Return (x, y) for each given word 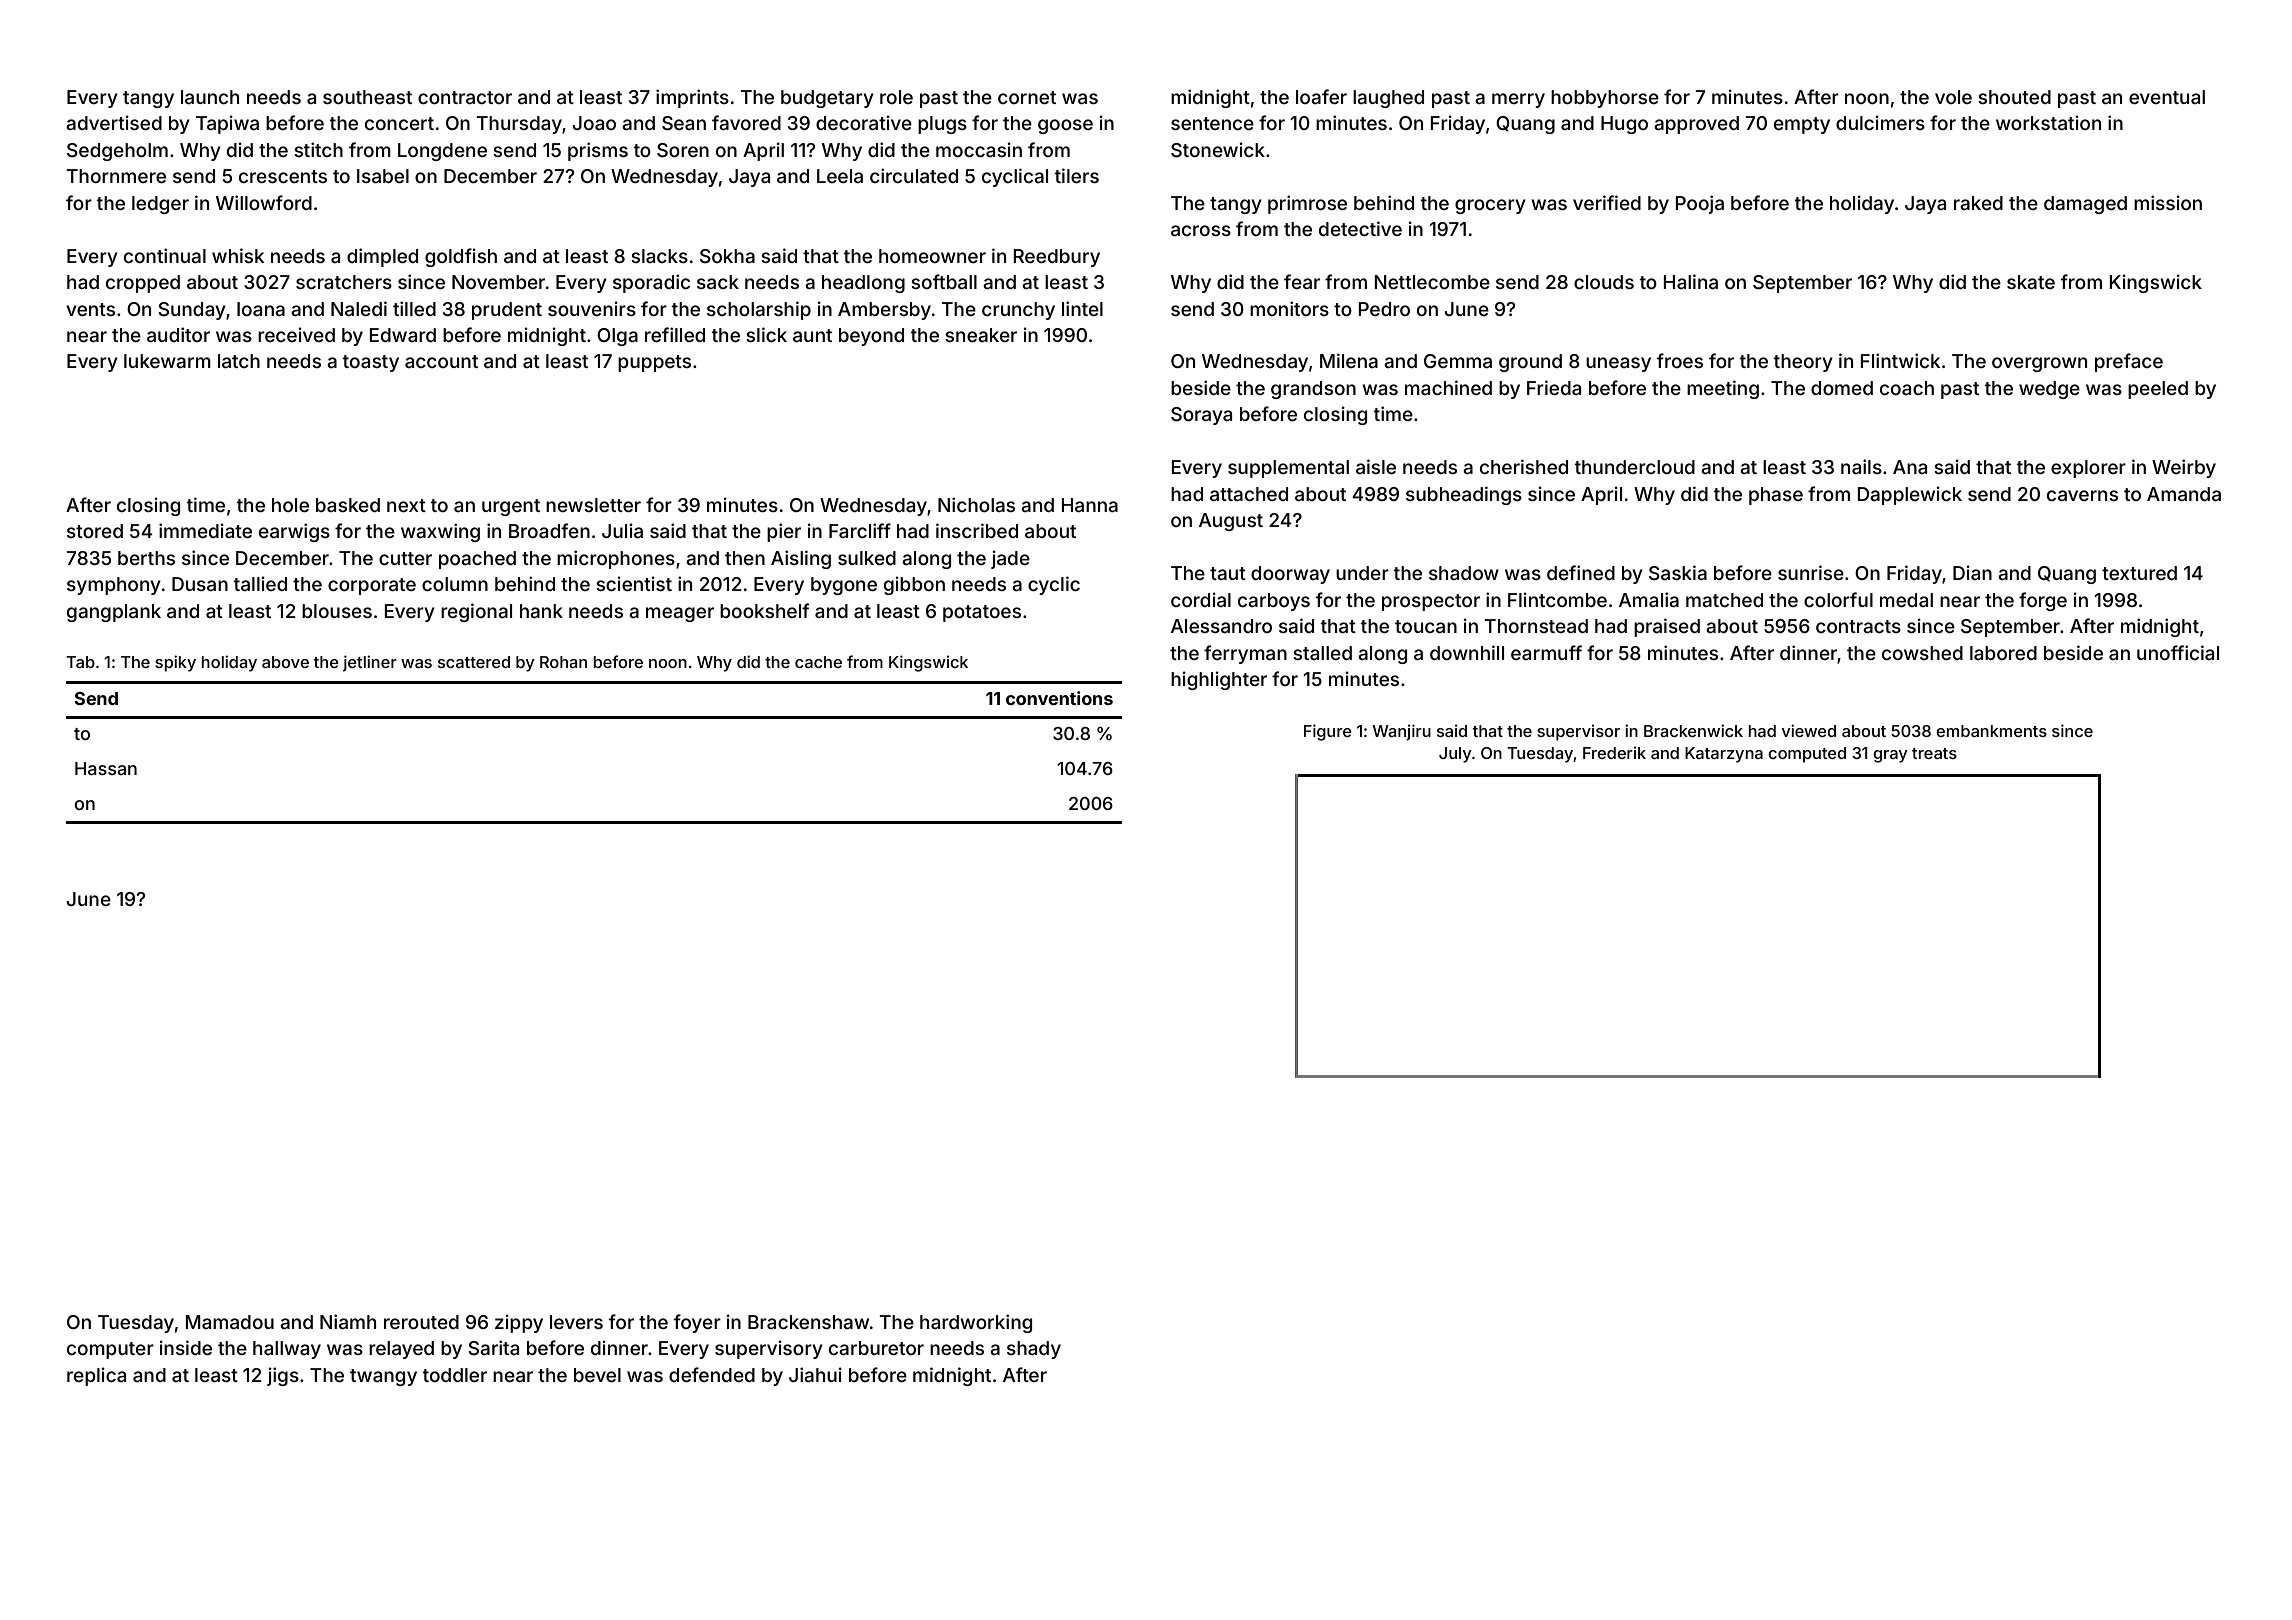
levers (576, 1322)
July (1455, 755)
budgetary (827, 99)
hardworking (976, 1323)
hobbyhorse (1605, 99)
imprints (692, 98)
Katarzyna (1724, 755)
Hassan (106, 768)
